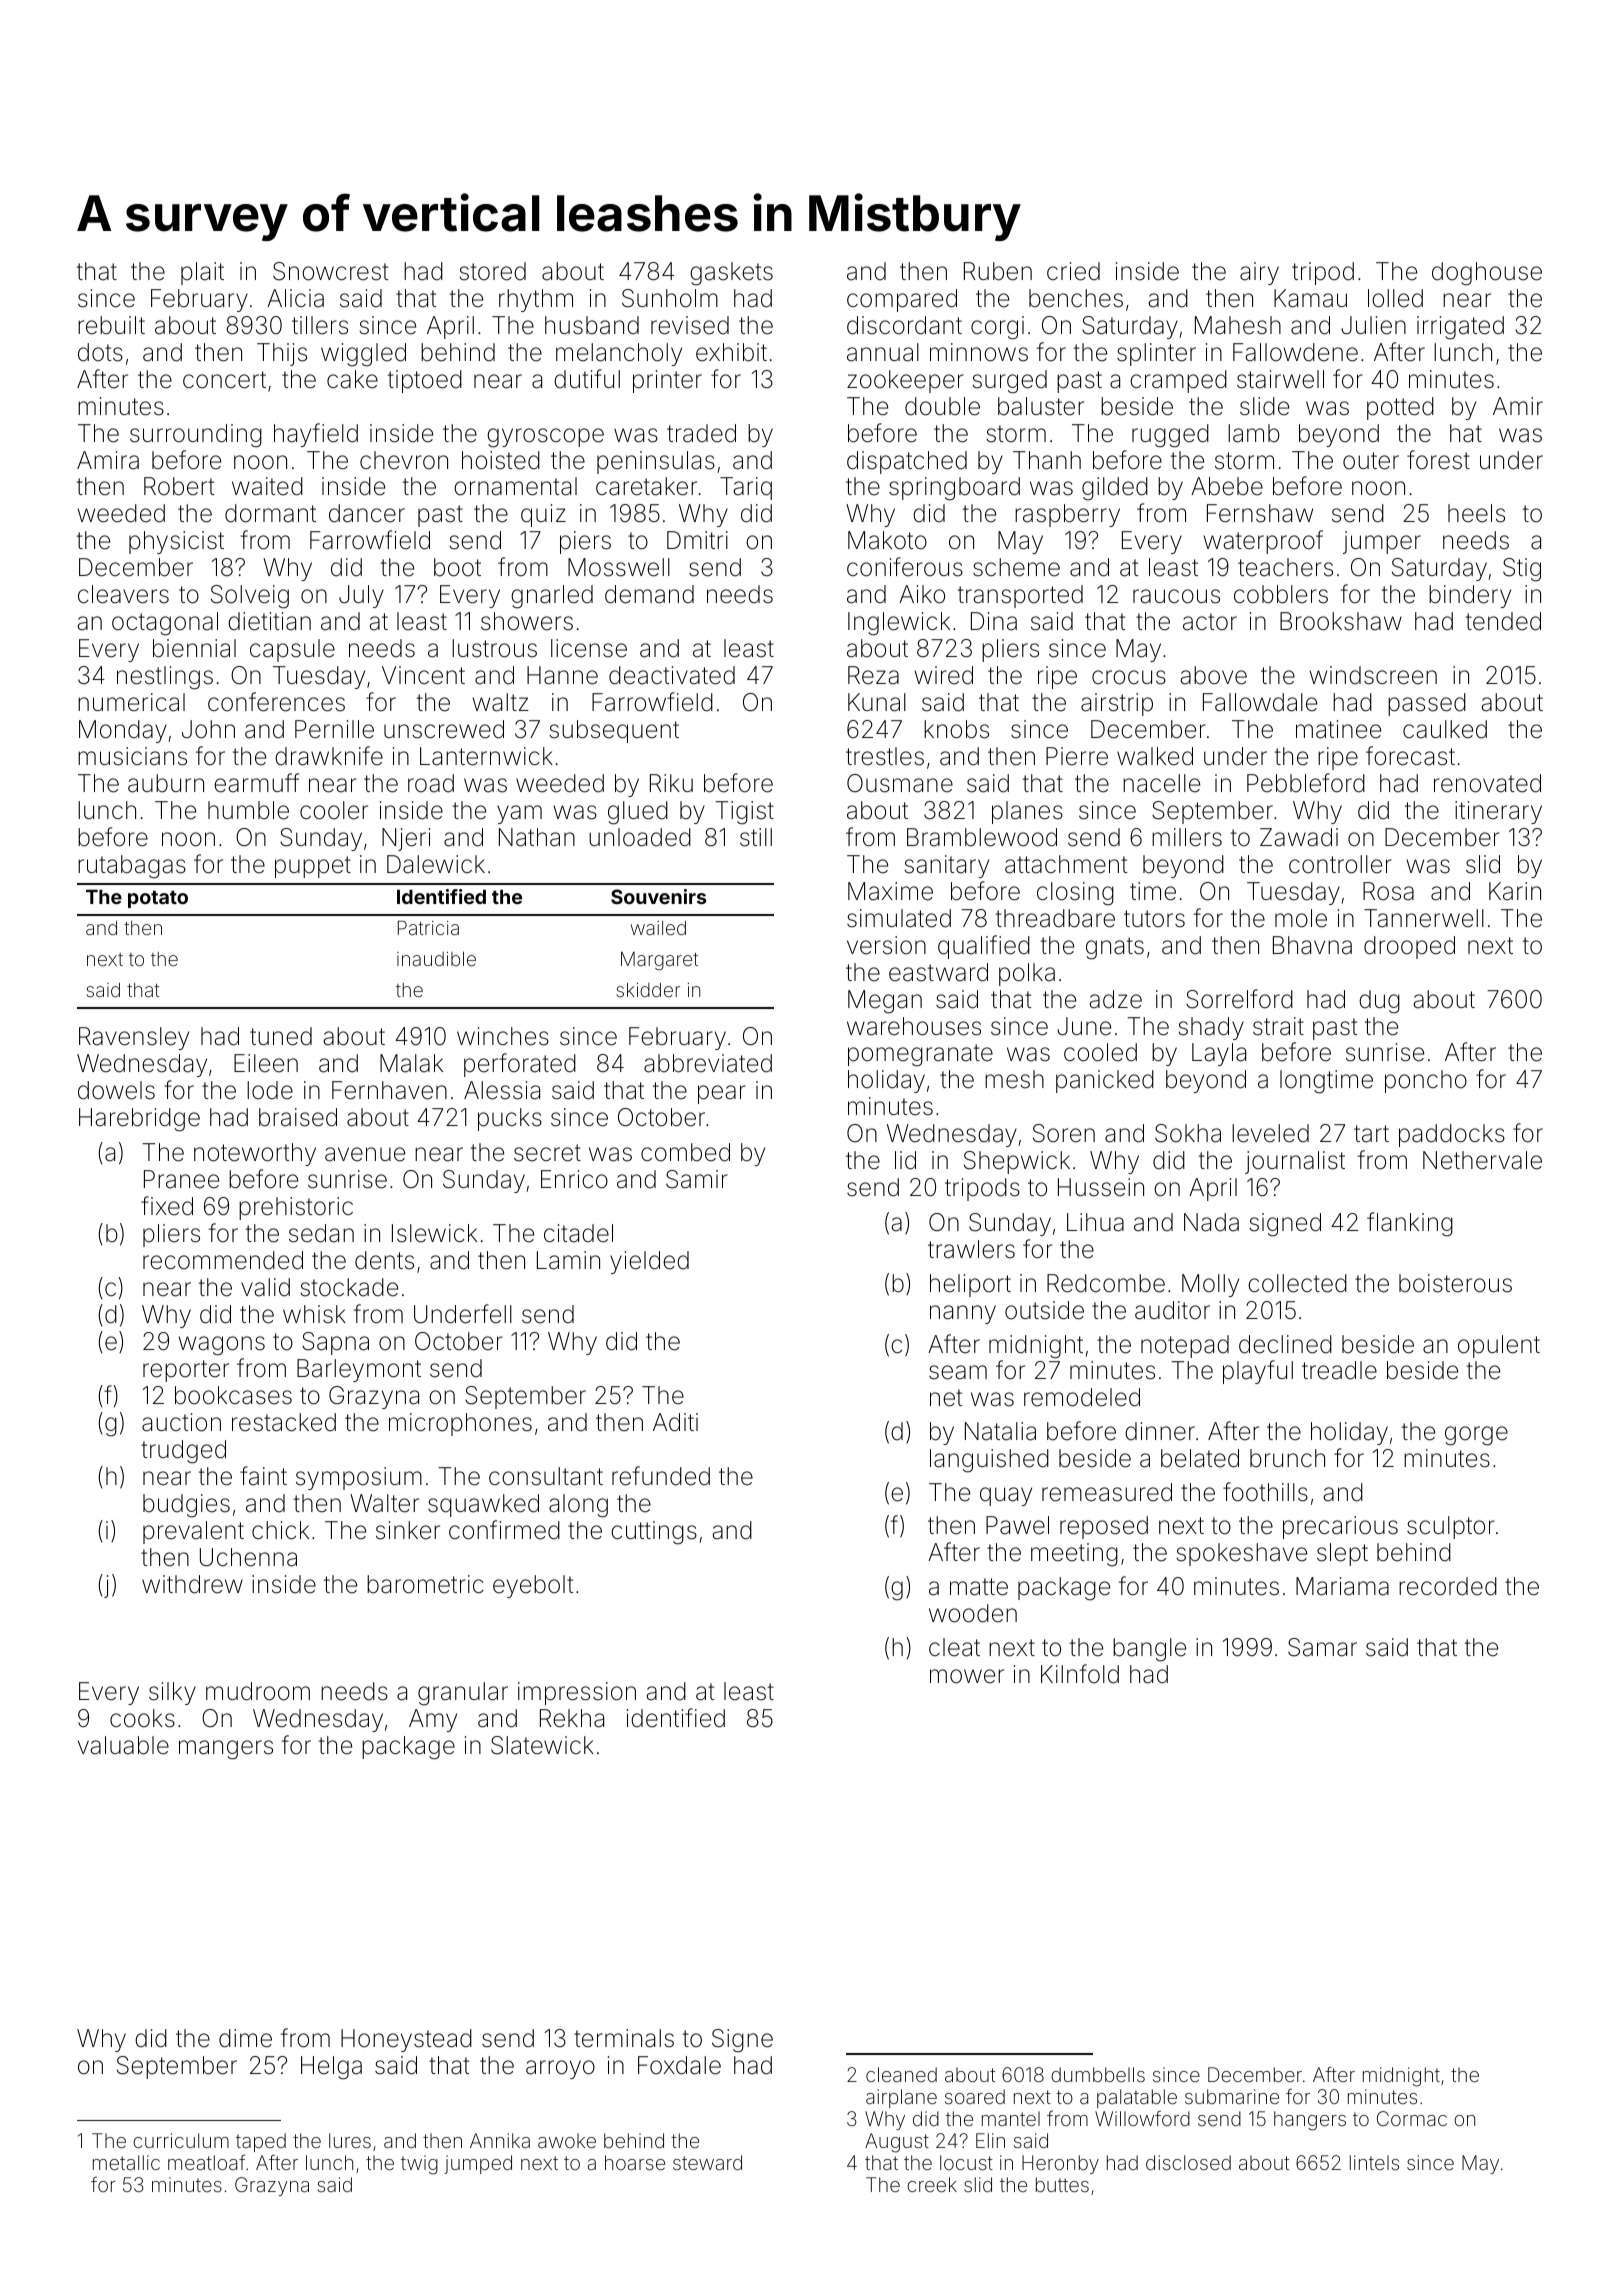  What do you see at coordinates (1178, 381) in the image?
I see `cramped` at bounding box center [1178, 381].
